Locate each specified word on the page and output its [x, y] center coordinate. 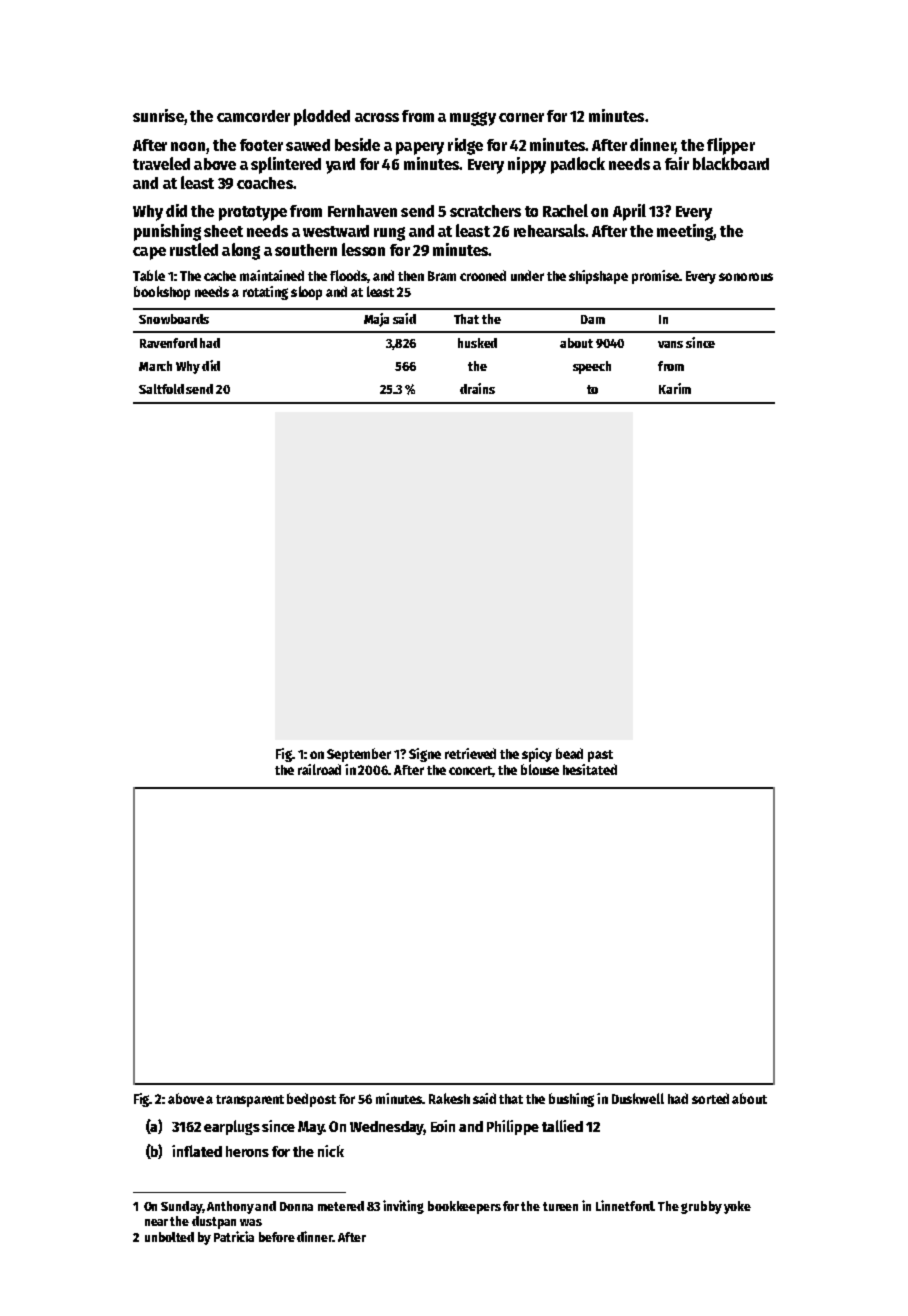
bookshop [162, 293]
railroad [319, 769]
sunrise [158, 115]
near [156, 1222]
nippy [527, 165]
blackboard [731, 163]
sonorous [746, 277]
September [359, 755]
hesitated [590, 769]
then [411, 276]
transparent [250, 1101]
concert [470, 770]
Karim [675, 388]
